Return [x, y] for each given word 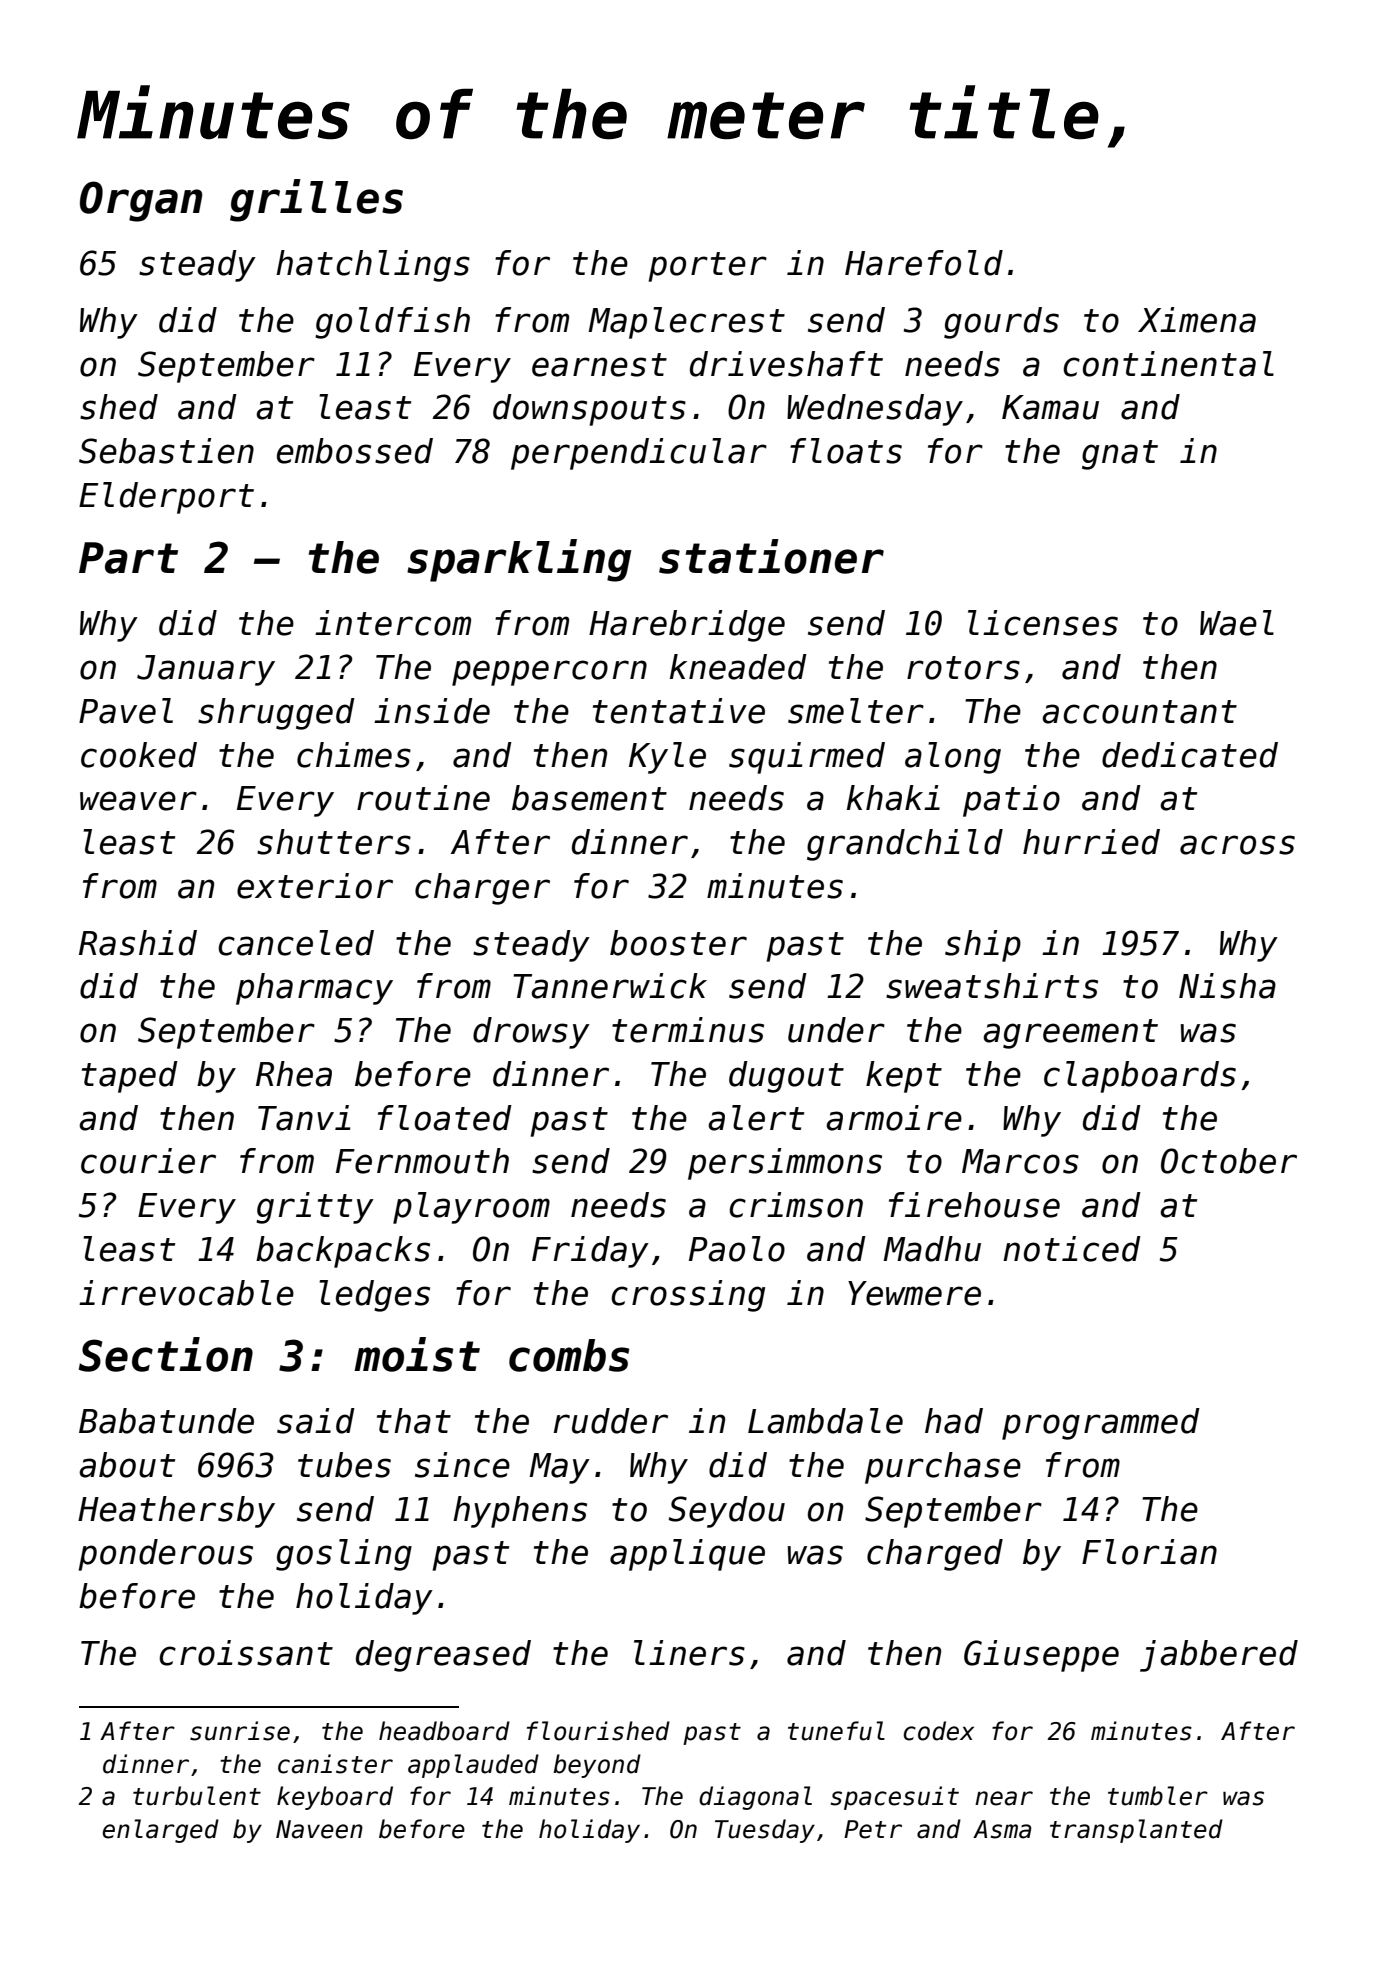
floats [846, 451]
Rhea [294, 1074]
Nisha [1227, 986]
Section [166, 1354]
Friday [590, 1252]
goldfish [392, 323]
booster [678, 943]
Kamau [1050, 407]
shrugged [276, 714]
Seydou [726, 1512]
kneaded [738, 667]
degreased [443, 1656]
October [1229, 1161]
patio [1011, 801]
